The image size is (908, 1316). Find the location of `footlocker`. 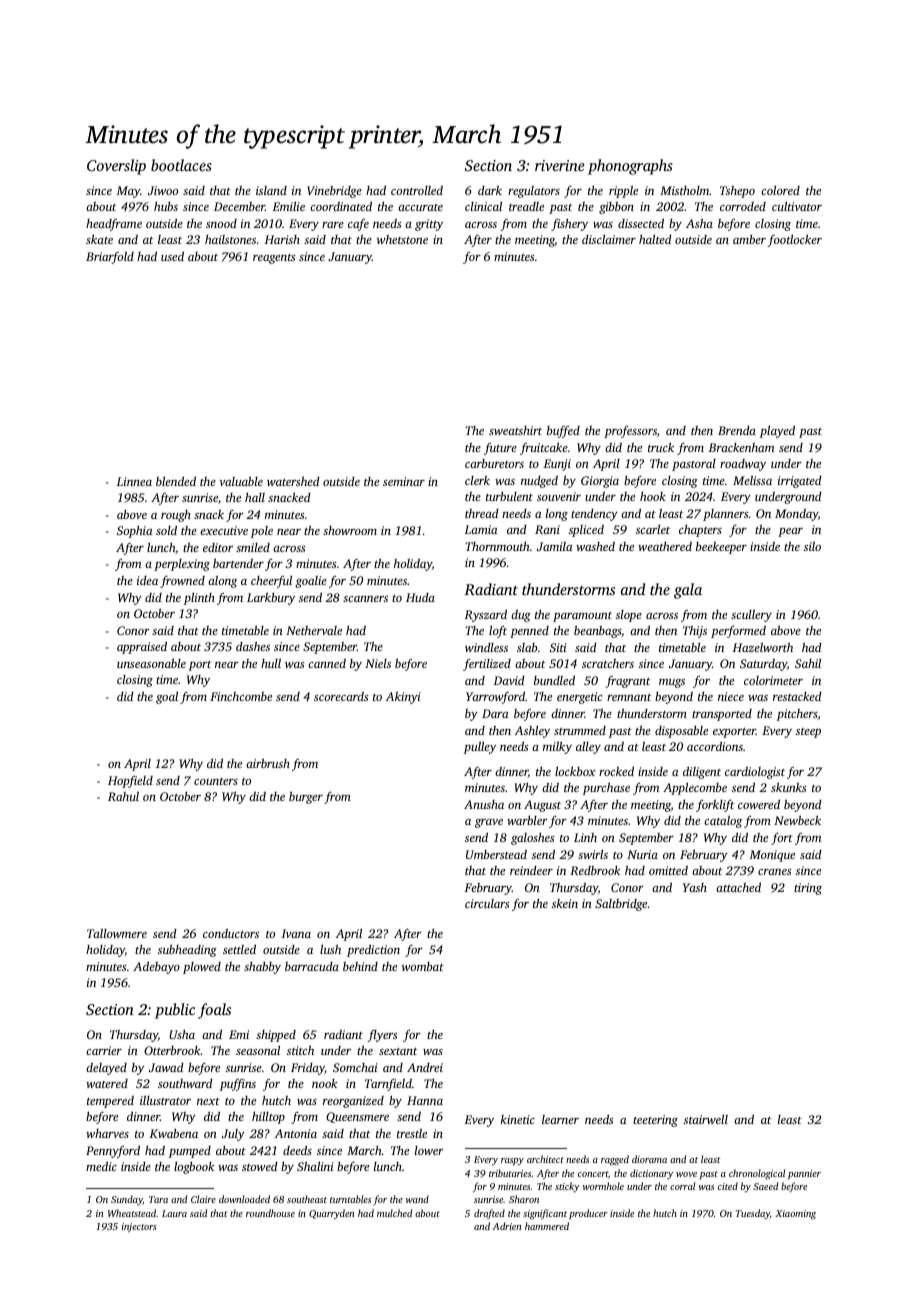

footlocker is located at coordinates (795, 240).
